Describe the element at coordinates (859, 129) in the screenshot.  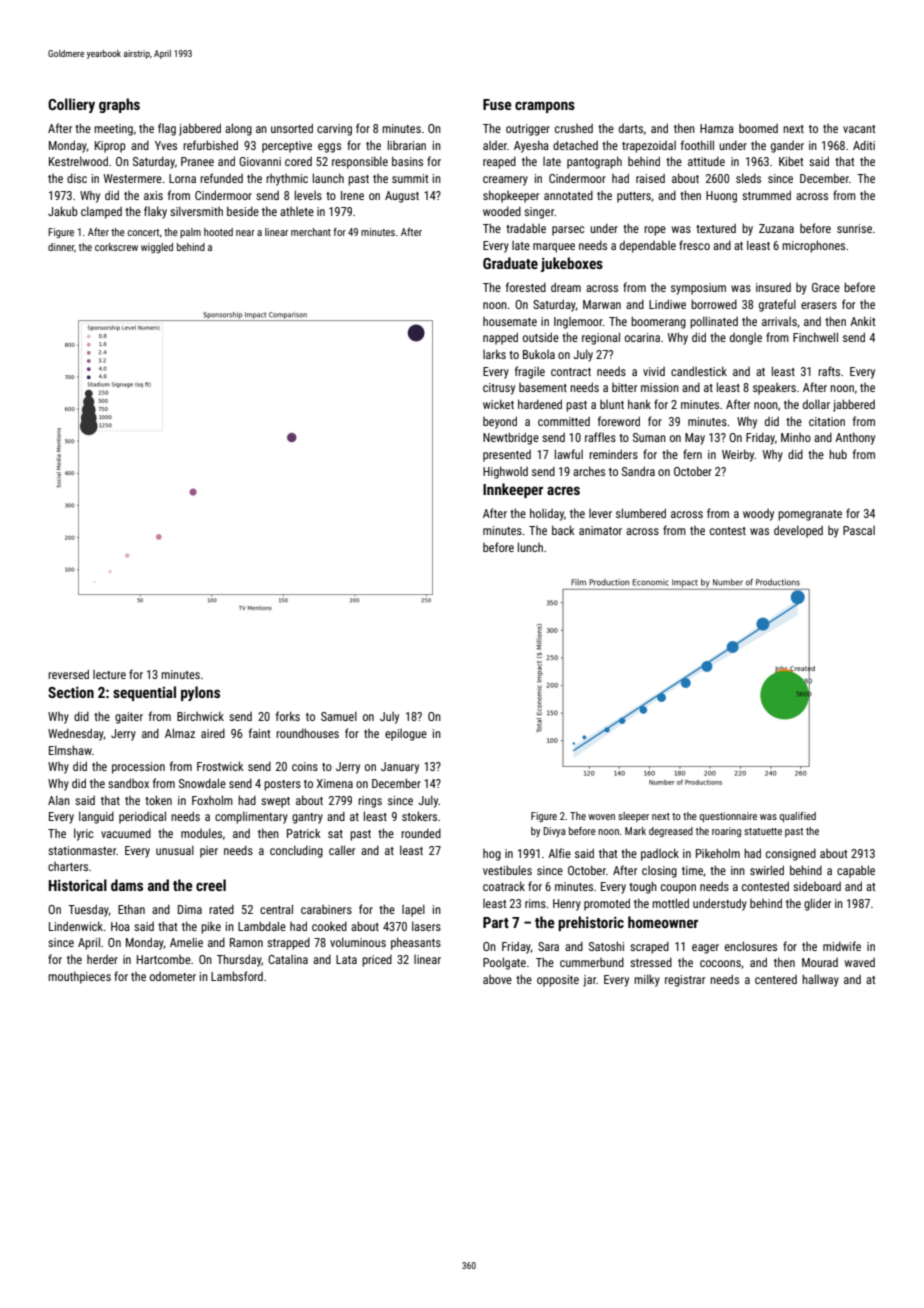
I see `vacant` at that location.
